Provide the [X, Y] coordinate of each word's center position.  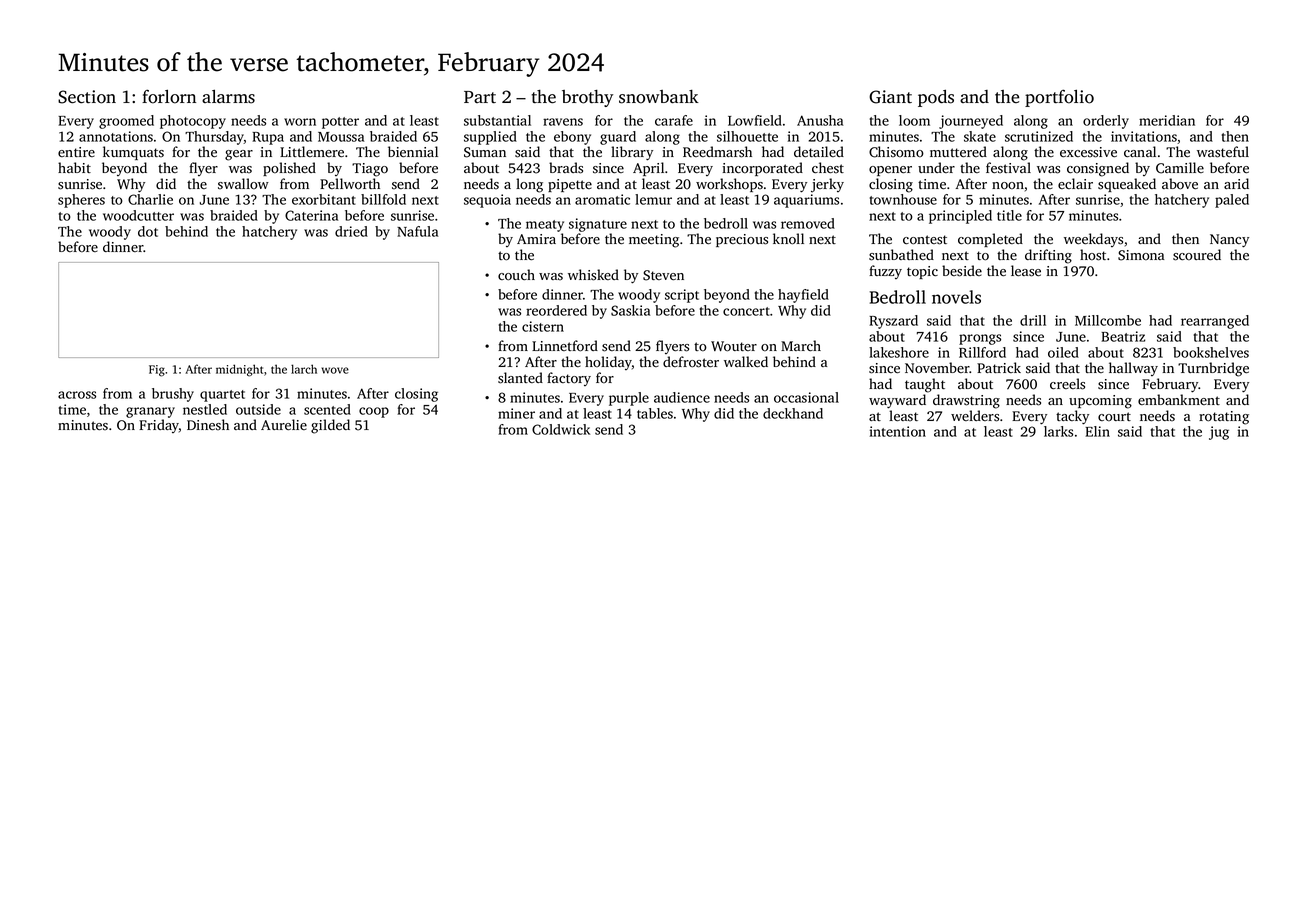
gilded [330, 426]
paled [1232, 201]
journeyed [971, 122]
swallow [243, 184]
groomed [126, 122]
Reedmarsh [717, 152]
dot [148, 231]
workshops [729, 185]
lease [1026, 271]
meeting [654, 241]
